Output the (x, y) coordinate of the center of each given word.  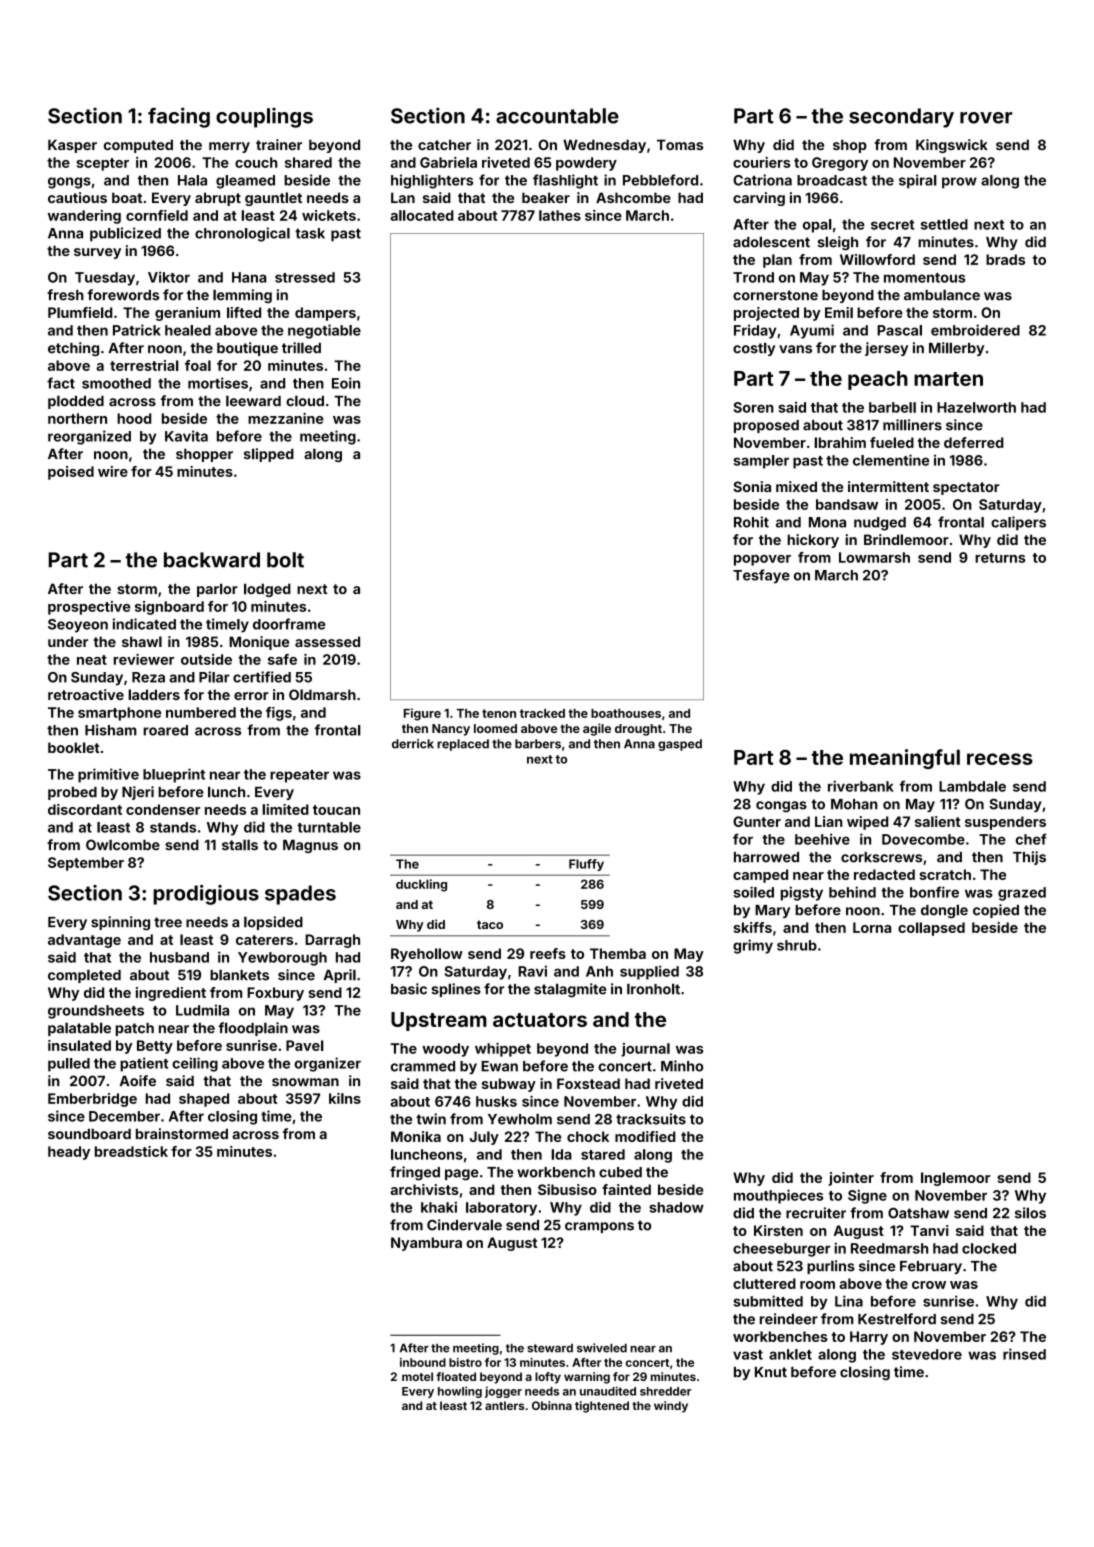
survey (97, 253)
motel (417, 1376)
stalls (240, 845)
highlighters (432, 181)
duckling (421, 885)
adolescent (771, 242)
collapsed (931, 929)
